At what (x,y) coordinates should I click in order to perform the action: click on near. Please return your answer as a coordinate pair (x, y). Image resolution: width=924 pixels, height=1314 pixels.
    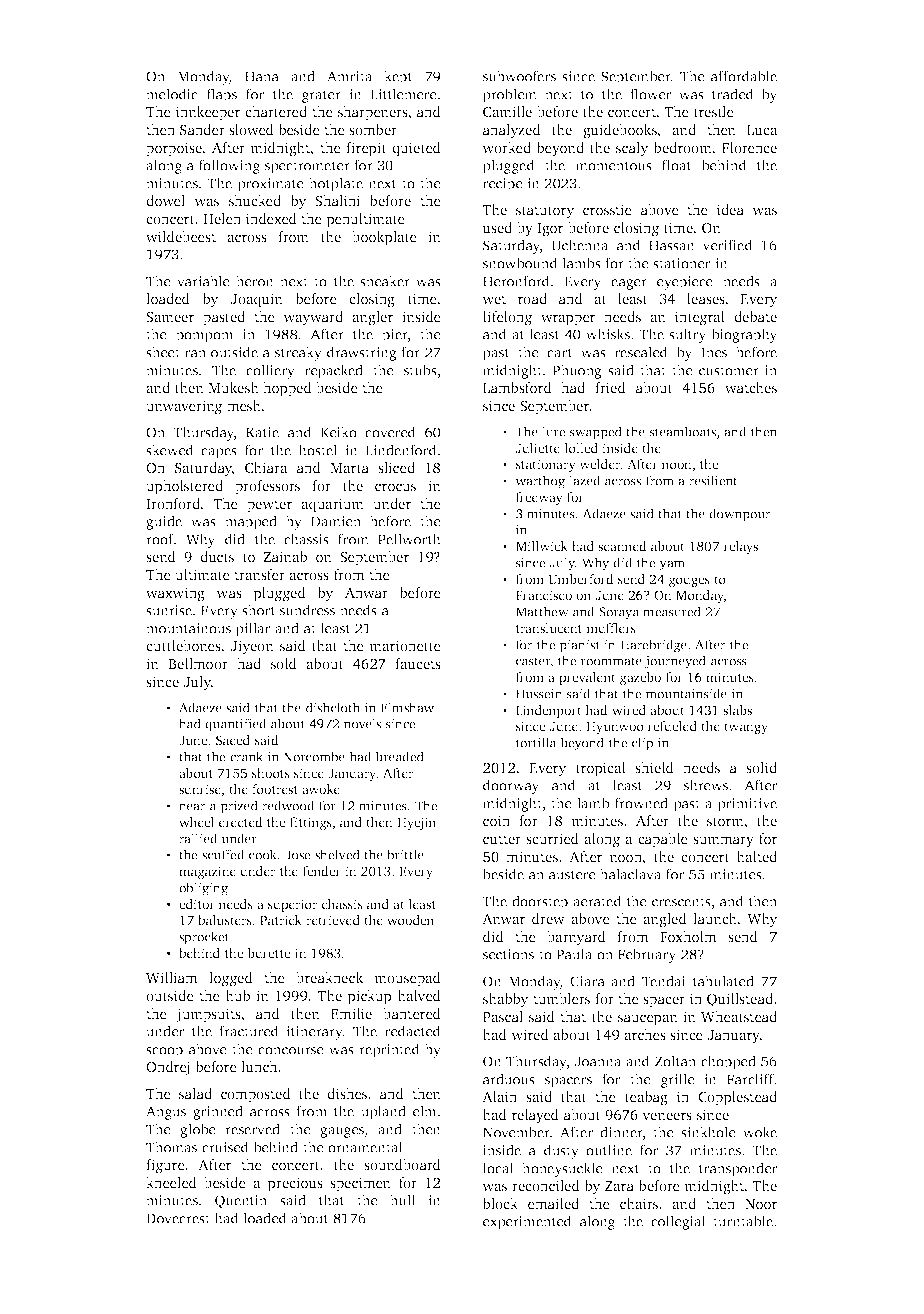
    Looking at the image, I should click on (192, 807).
